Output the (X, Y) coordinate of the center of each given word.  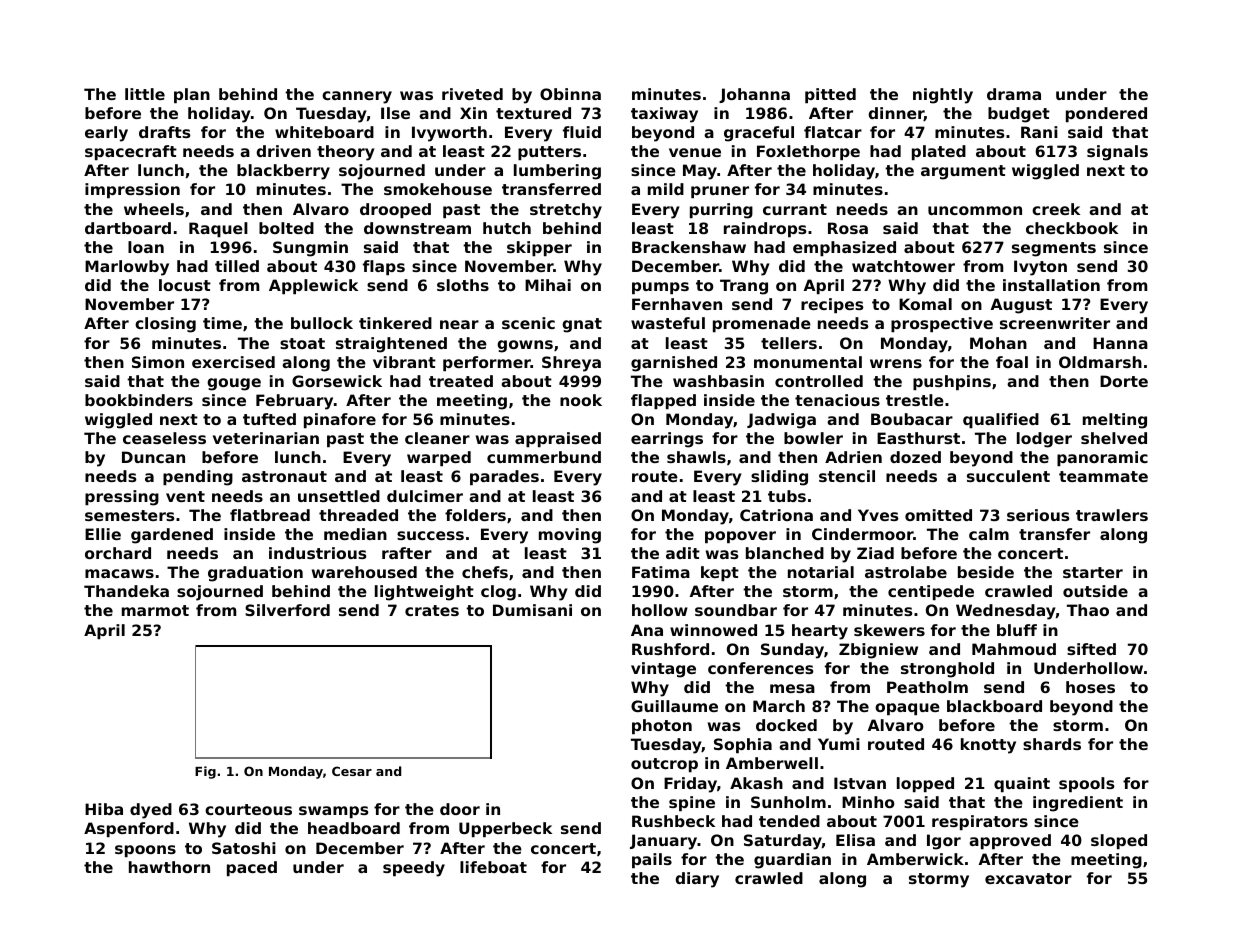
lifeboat (493, 867)
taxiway (664, 115)
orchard (118, 553)
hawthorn (169, 867)
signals (1117, 153)
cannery (357, 97)
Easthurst (918, 438)
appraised (558, 439)
